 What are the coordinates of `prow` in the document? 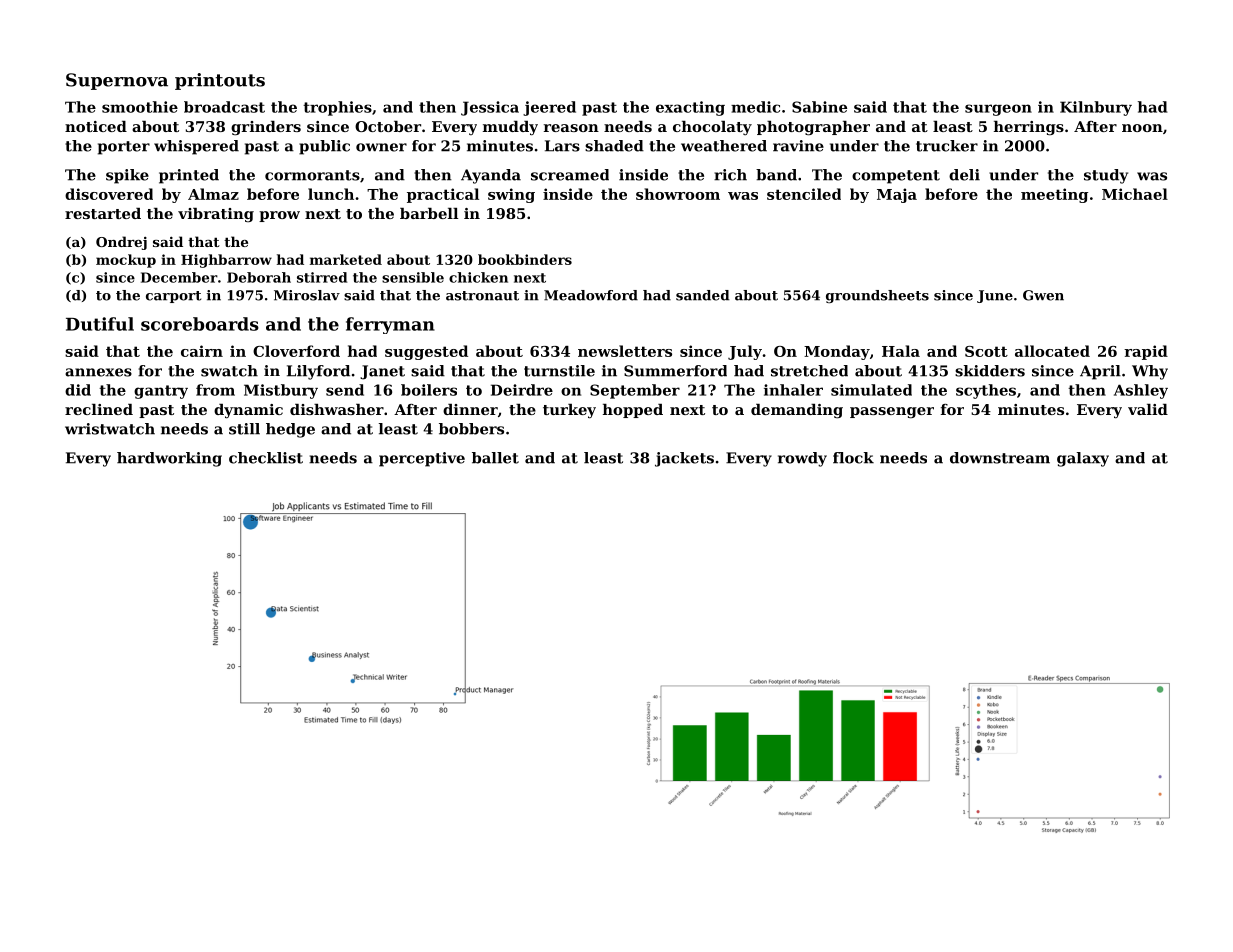 It's located at (279, 216).
